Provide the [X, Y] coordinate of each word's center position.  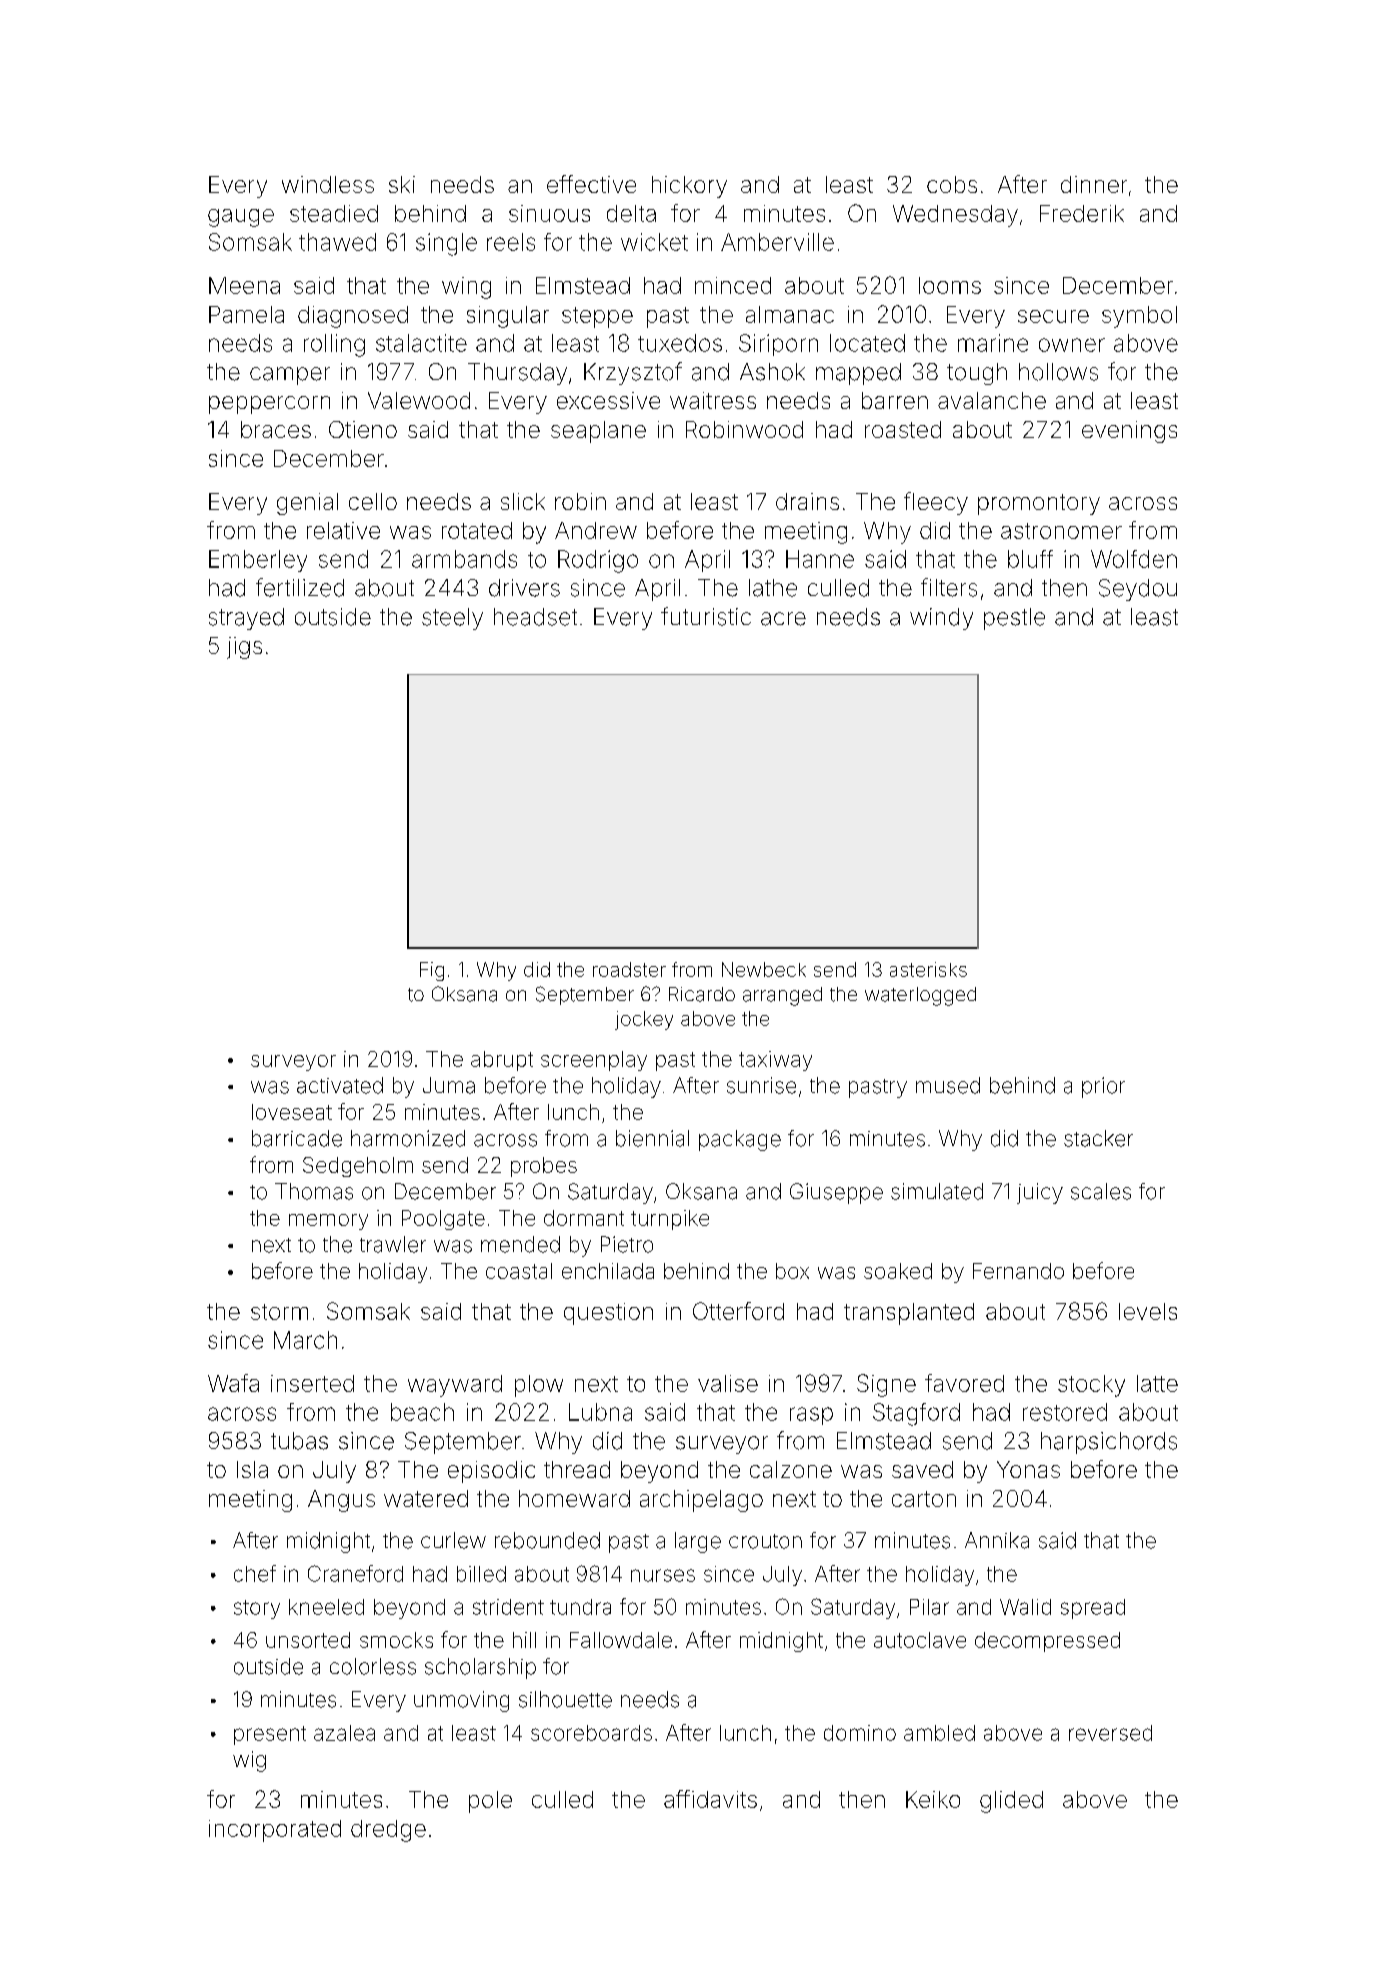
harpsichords [1109, 1443]
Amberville [777, 242]
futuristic [706, 616]
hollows [1058, 372]
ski [402, 184]
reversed [1110, 1733]
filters [949, 587]
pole [490, 1802]
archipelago [701, 1501]
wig [249, 1761]
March [305, 1340]
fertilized [300, 587]
